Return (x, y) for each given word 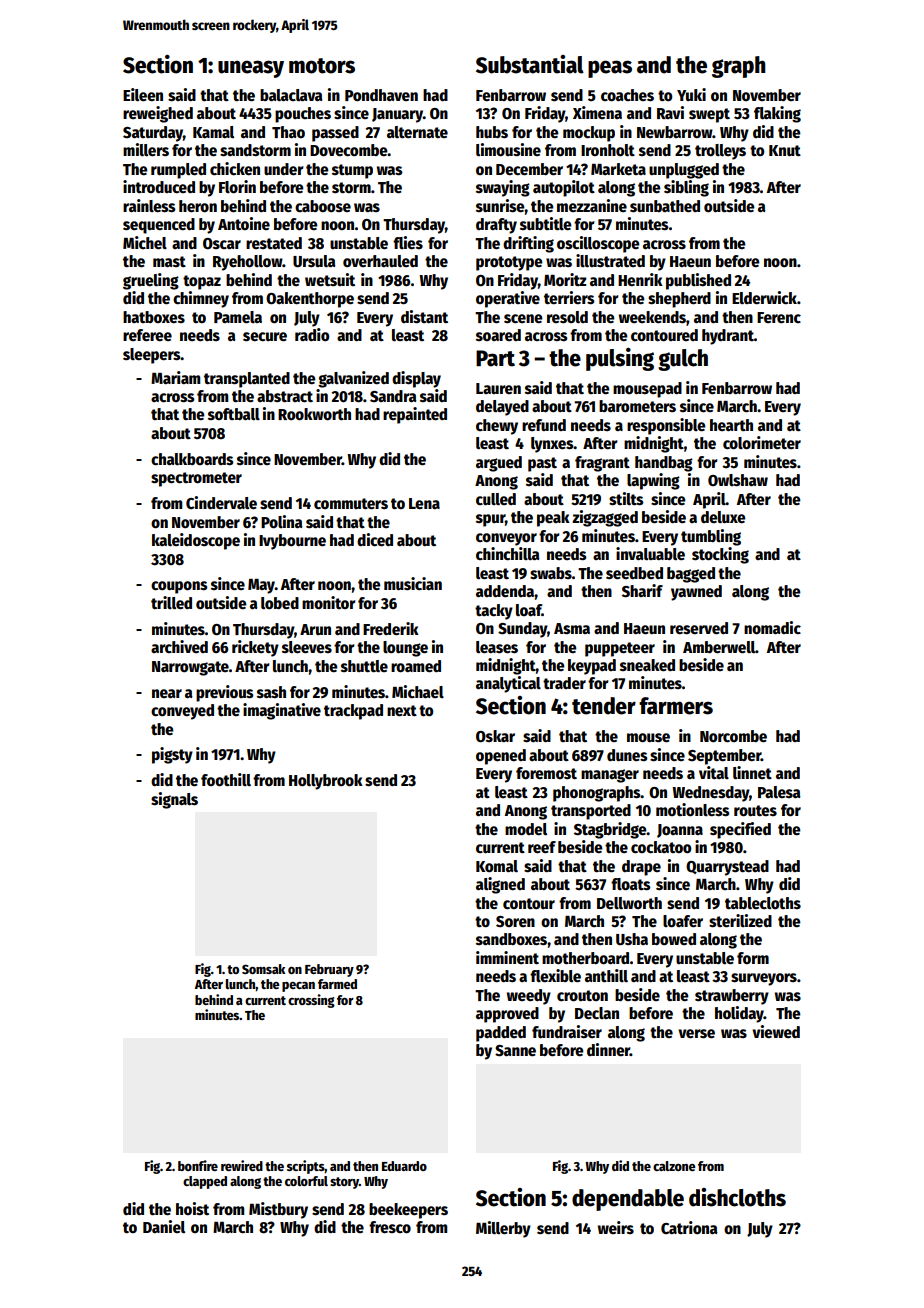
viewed (776, 1031)
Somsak (263, 969)
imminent (507, 957)
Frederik (391, 628)
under (284, 169)
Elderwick (764, 297)
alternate (417, 132)
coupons (179, 587)
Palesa (779, 792)
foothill (226, 780)
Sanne (515, 1051)
